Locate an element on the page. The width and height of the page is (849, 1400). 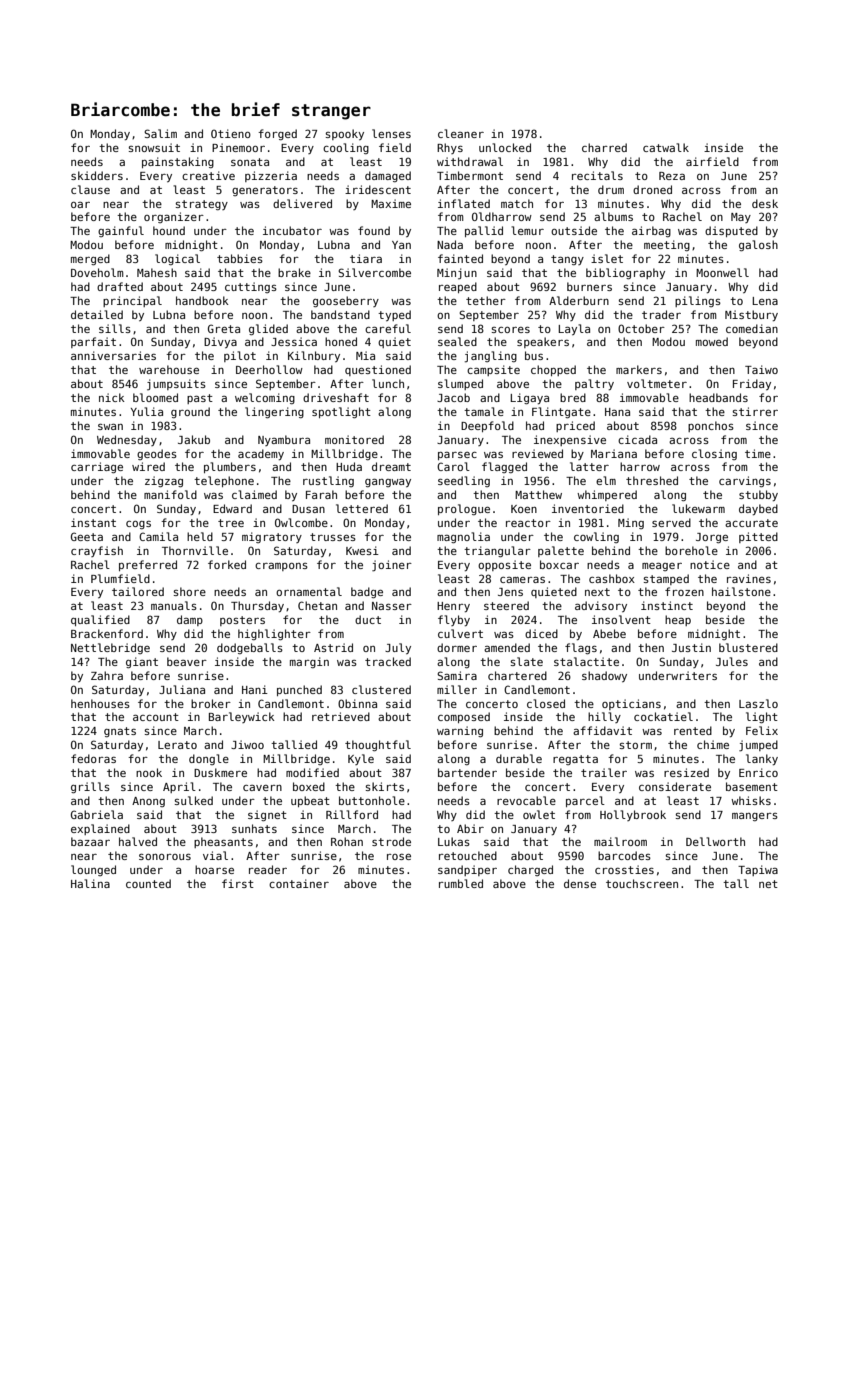
cashbox is located at coordinates (612, 578).
